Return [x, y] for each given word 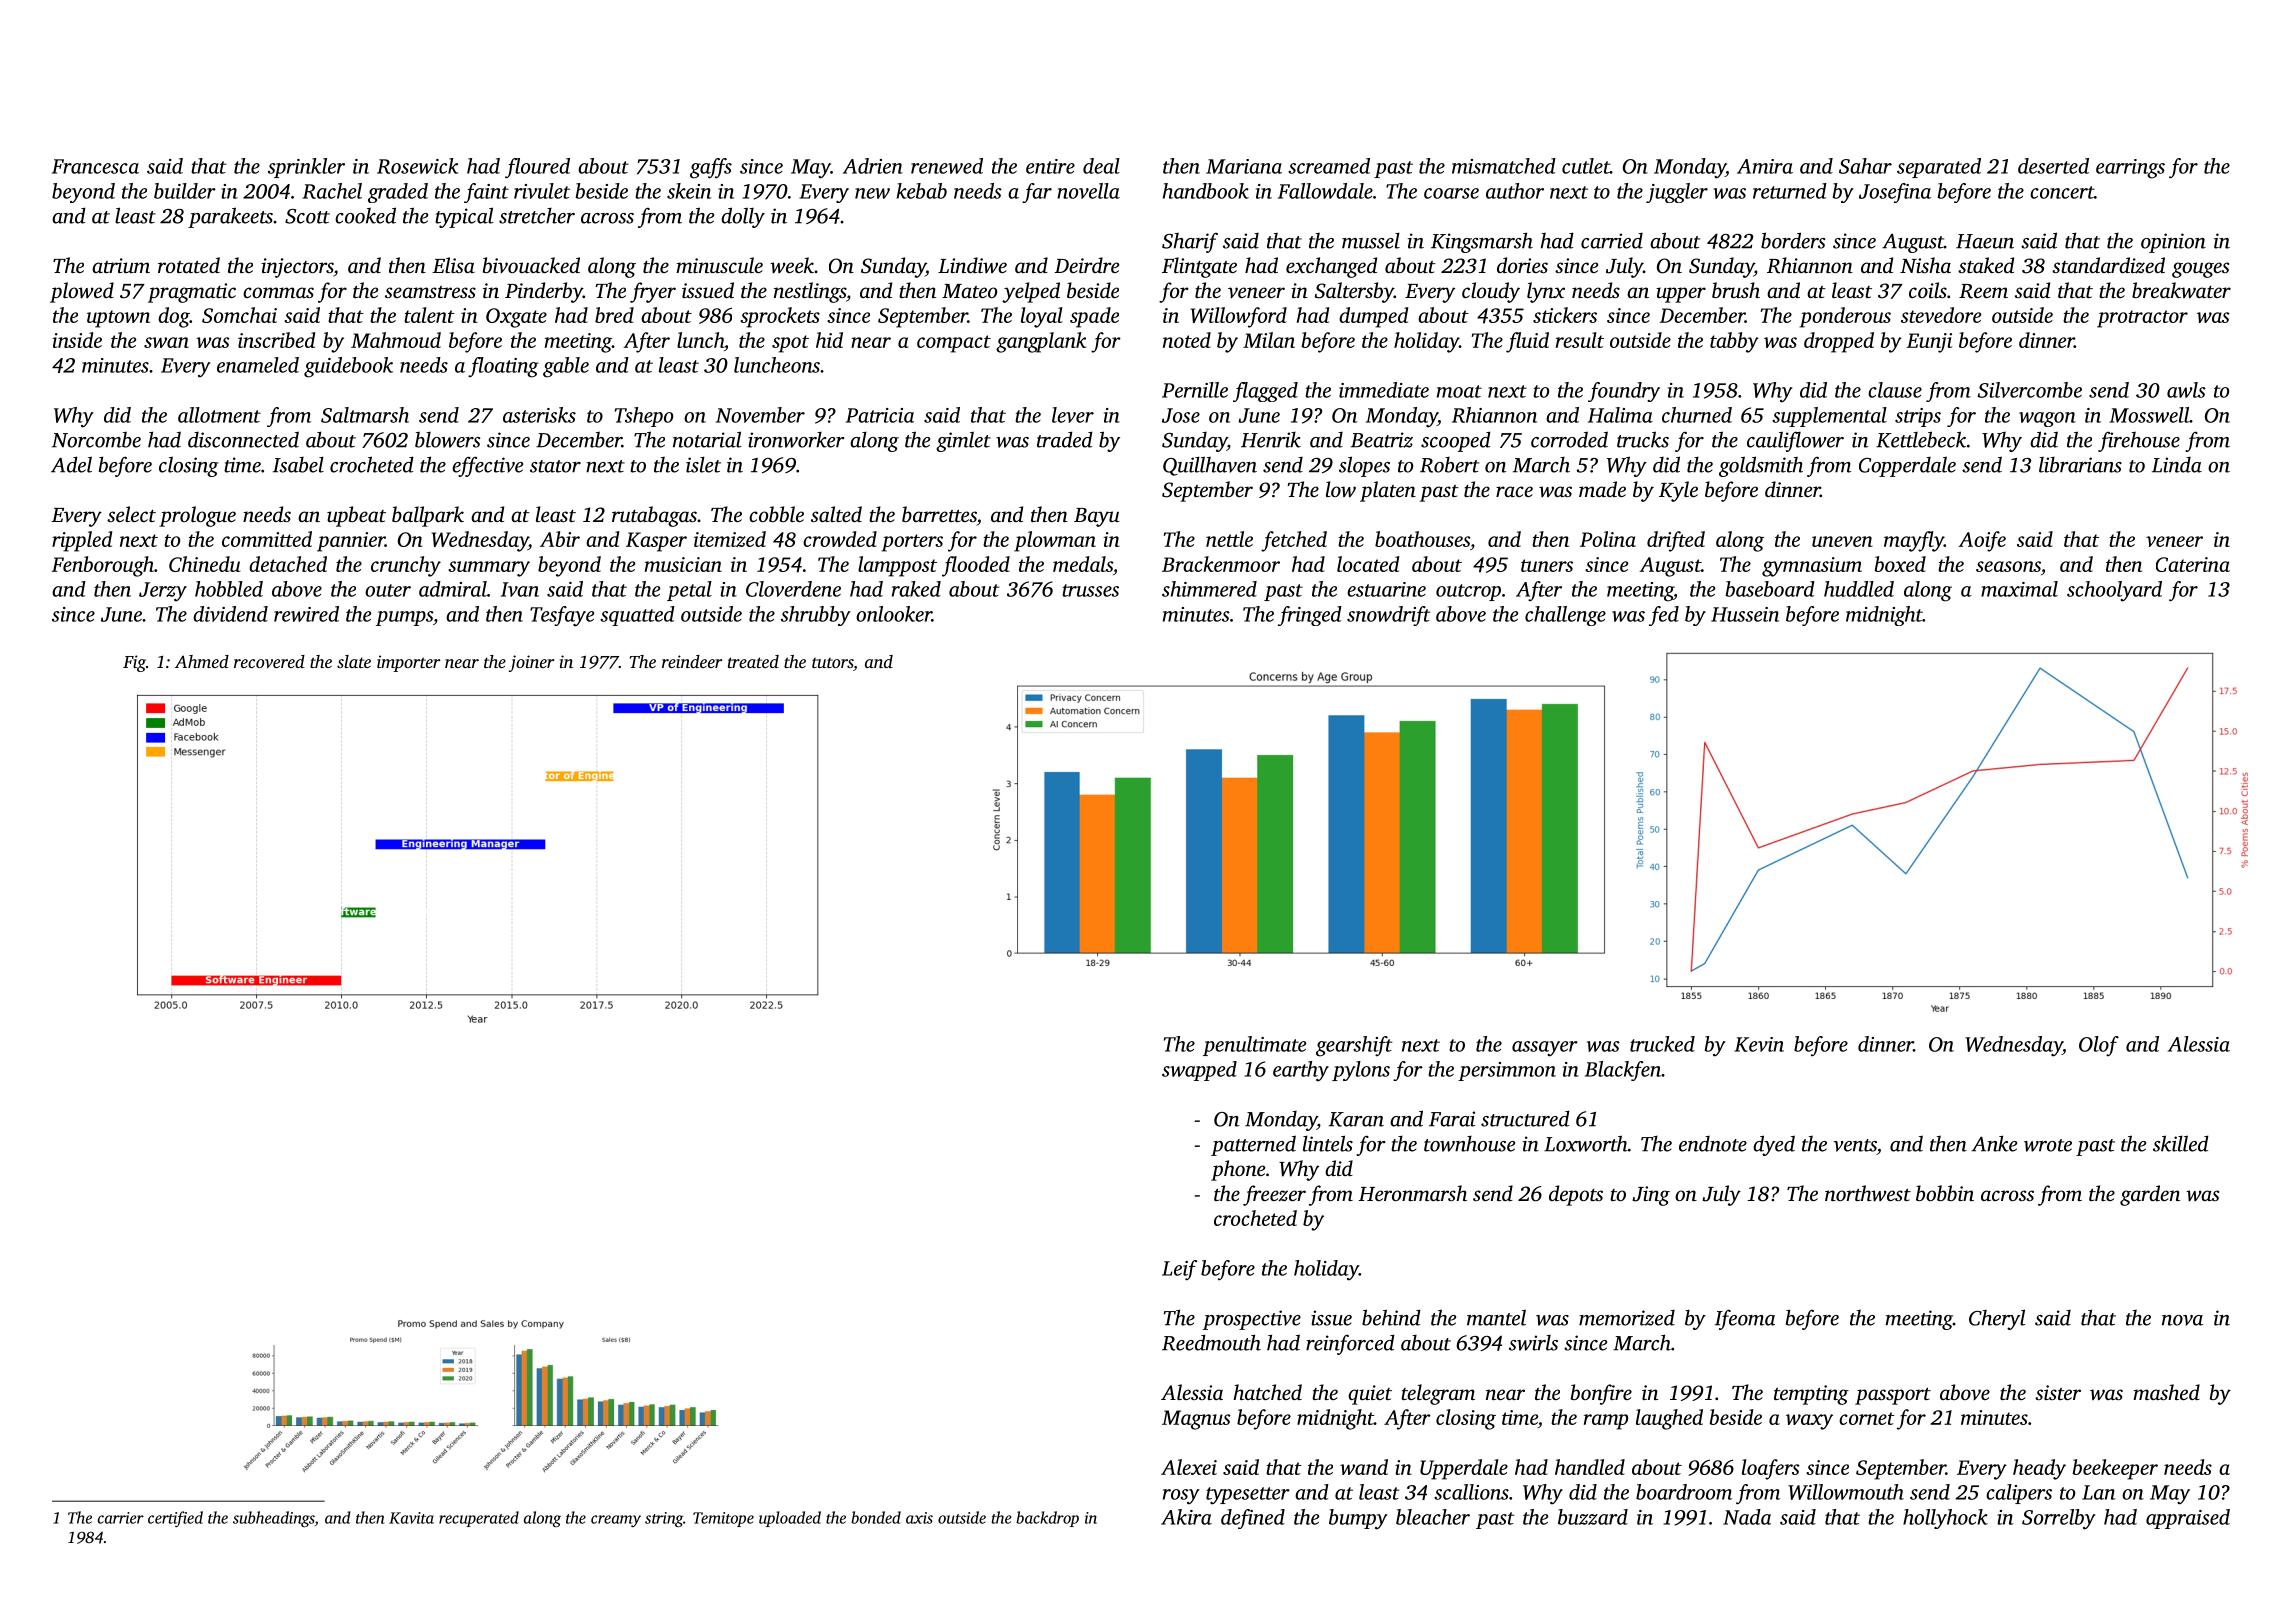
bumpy [1358, 1519]
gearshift [1354, 1046]
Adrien [873, 166]
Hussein [1745, 614]
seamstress [430, 292]
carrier [121, 1518]
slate [354, 661]
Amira [1765, 166]
